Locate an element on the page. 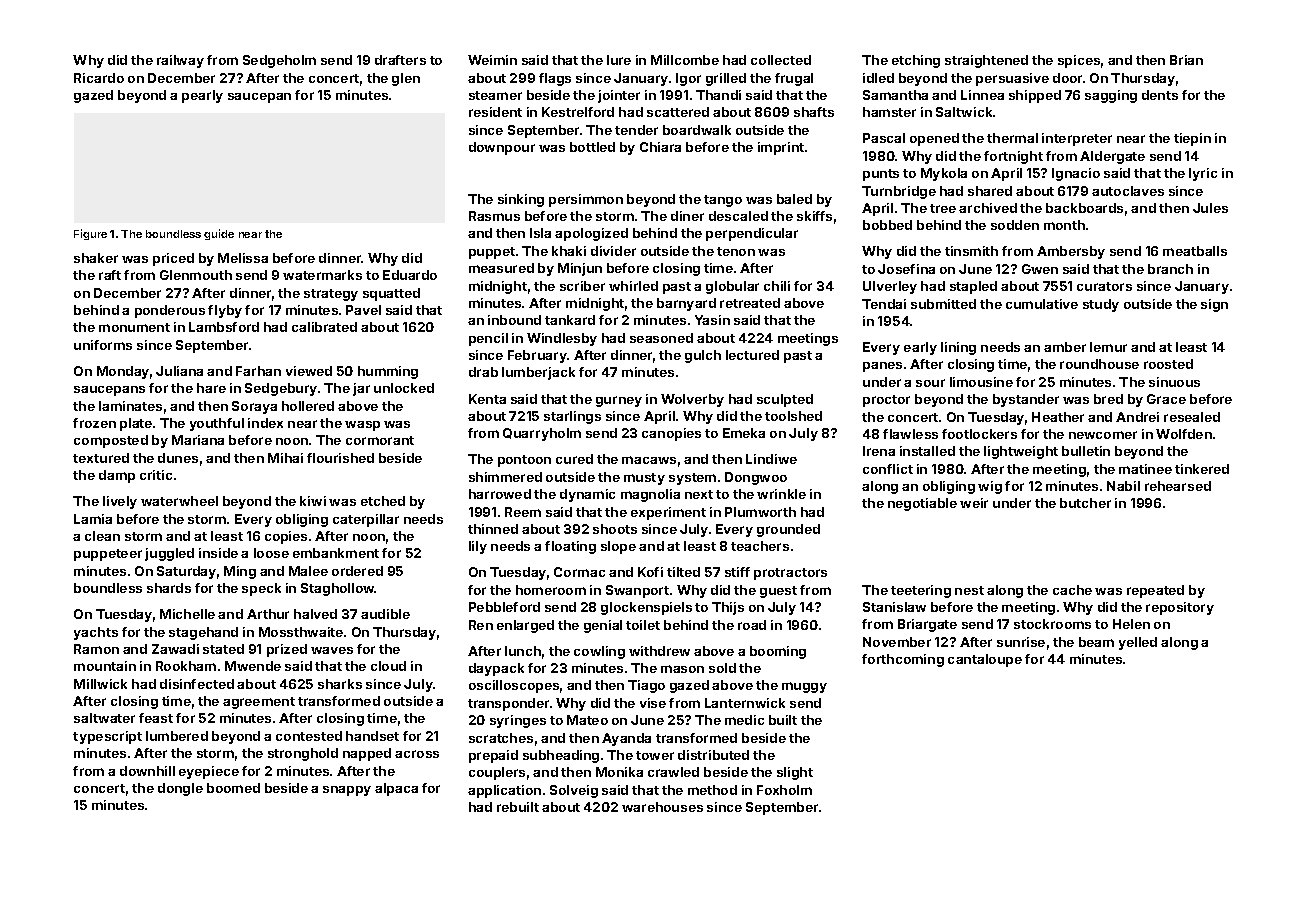 Image resolution: width=1308 pixels, height=924 pixels. grounded is located at coordinates (788, 530).
